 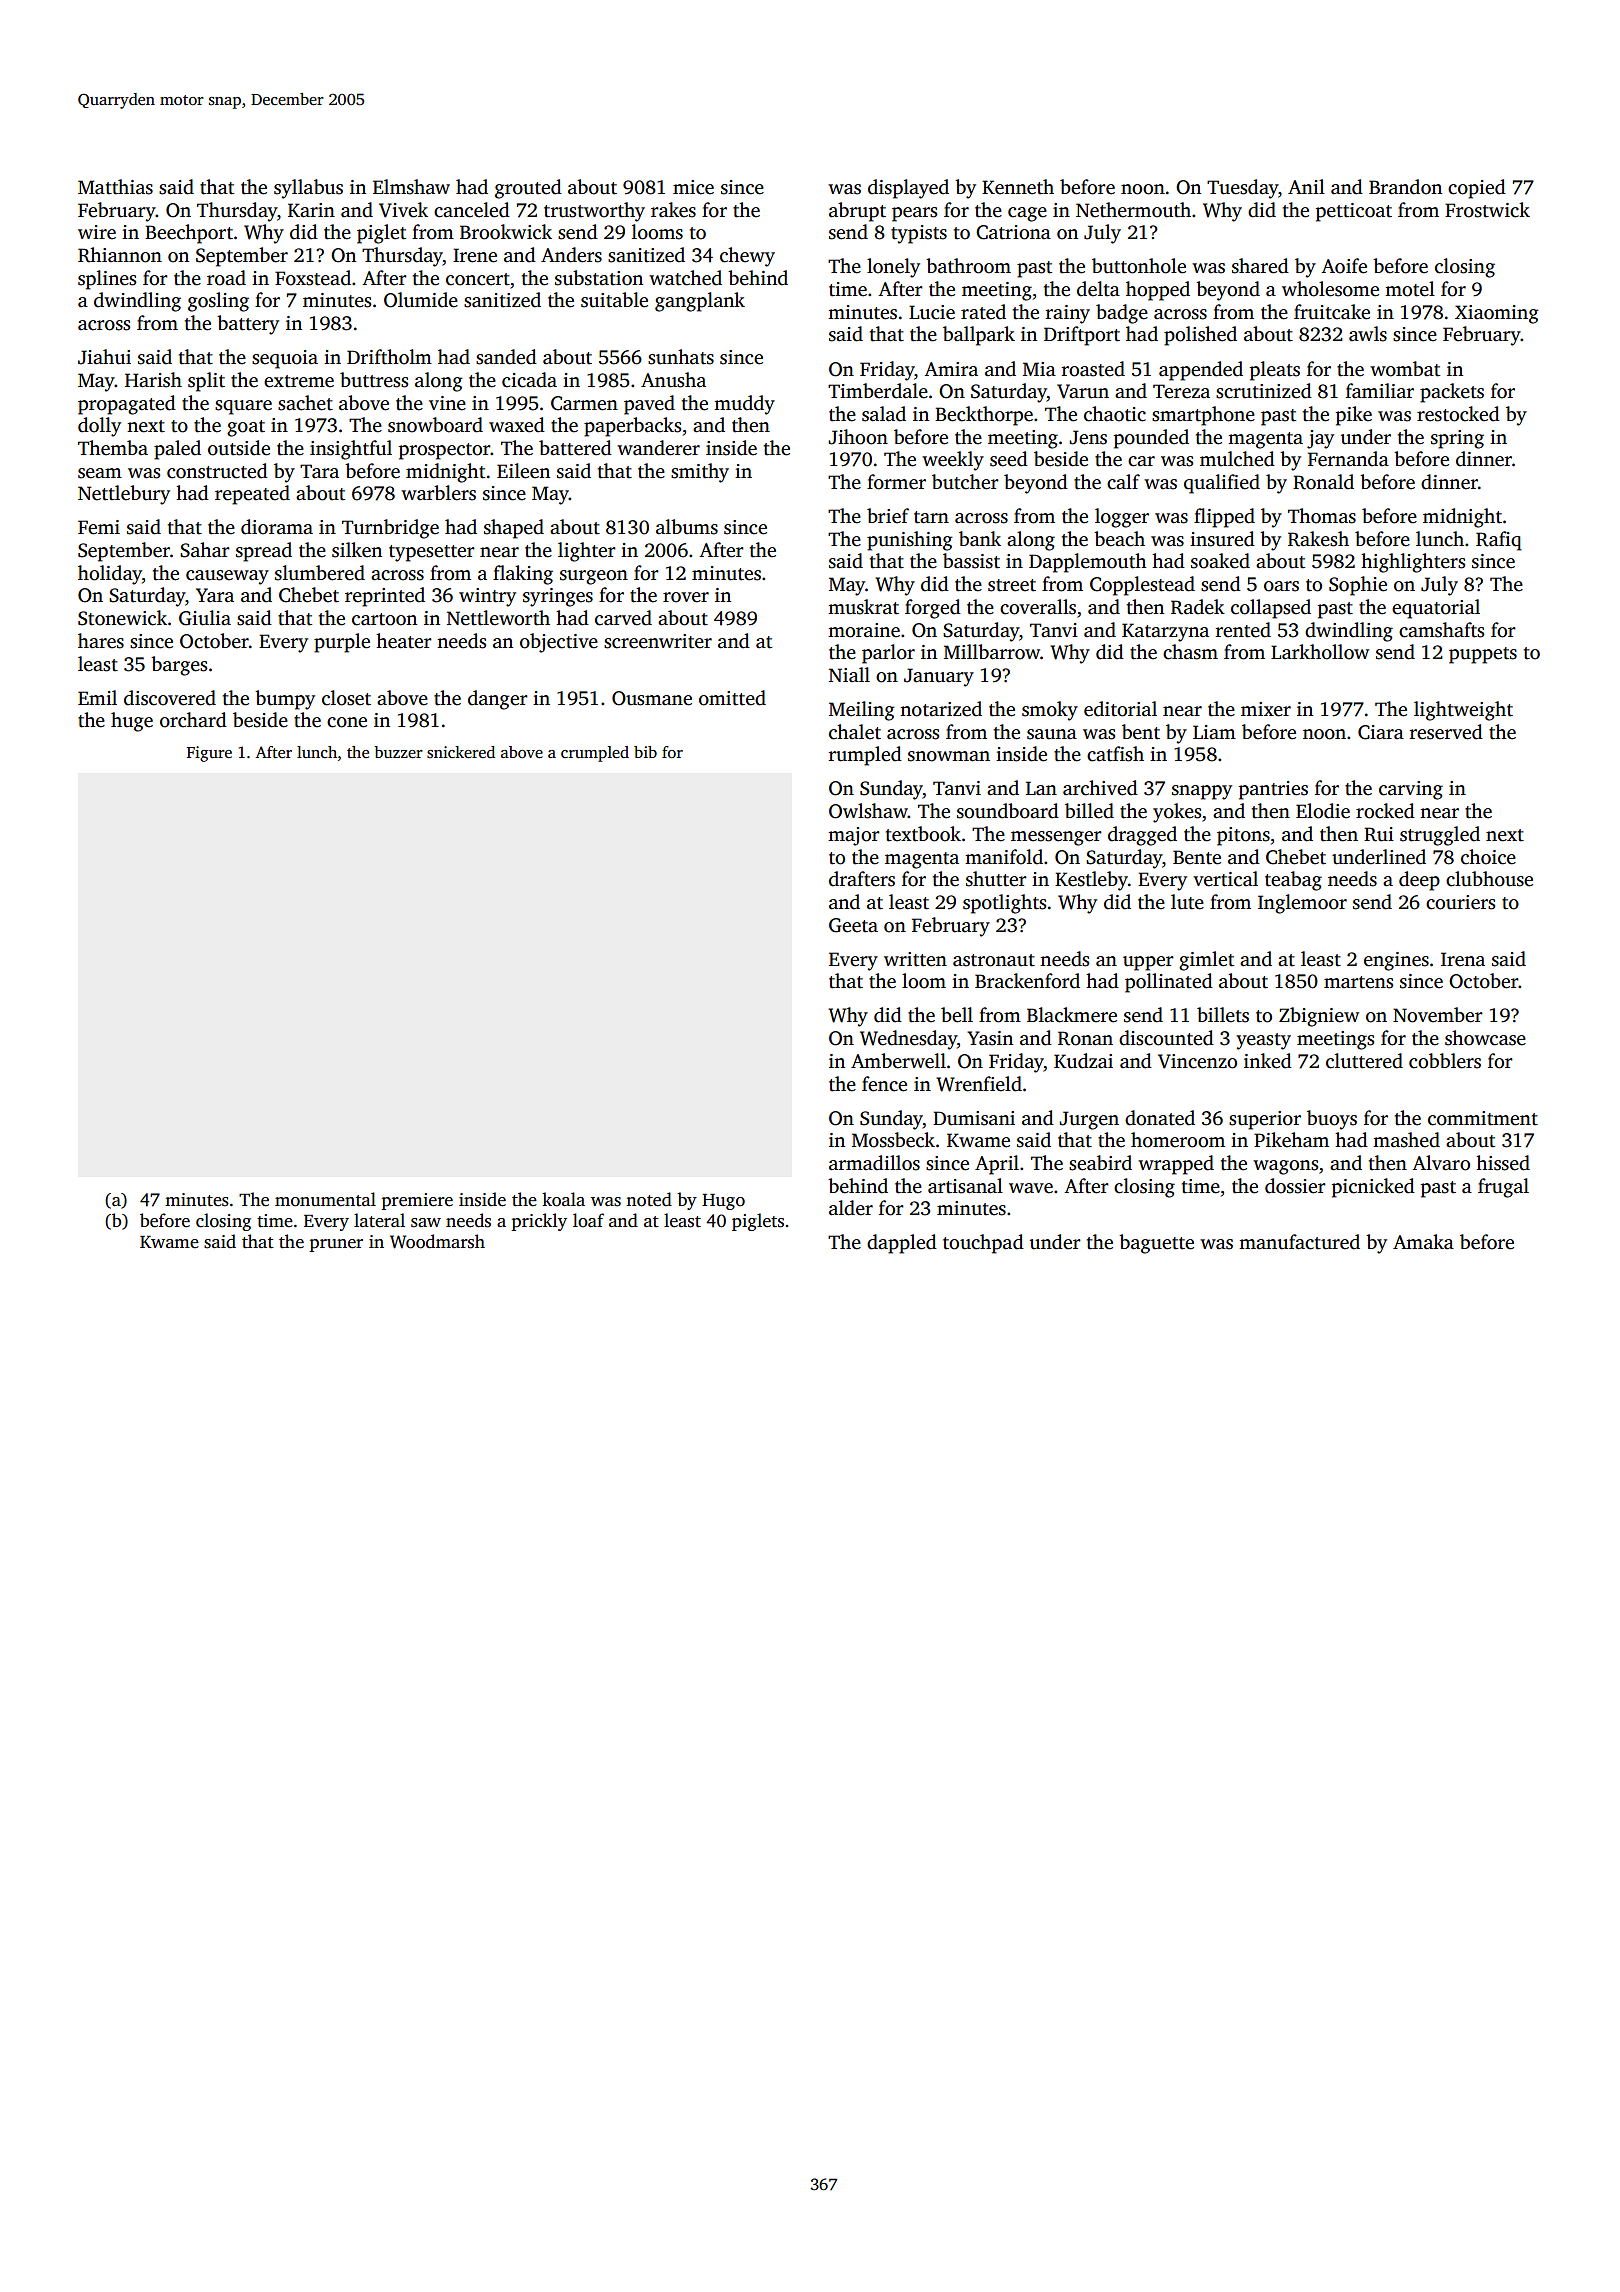 What do you see at coordinates (732, 698) in the document?
I see `omitted` at bounding box center [732, 698].
